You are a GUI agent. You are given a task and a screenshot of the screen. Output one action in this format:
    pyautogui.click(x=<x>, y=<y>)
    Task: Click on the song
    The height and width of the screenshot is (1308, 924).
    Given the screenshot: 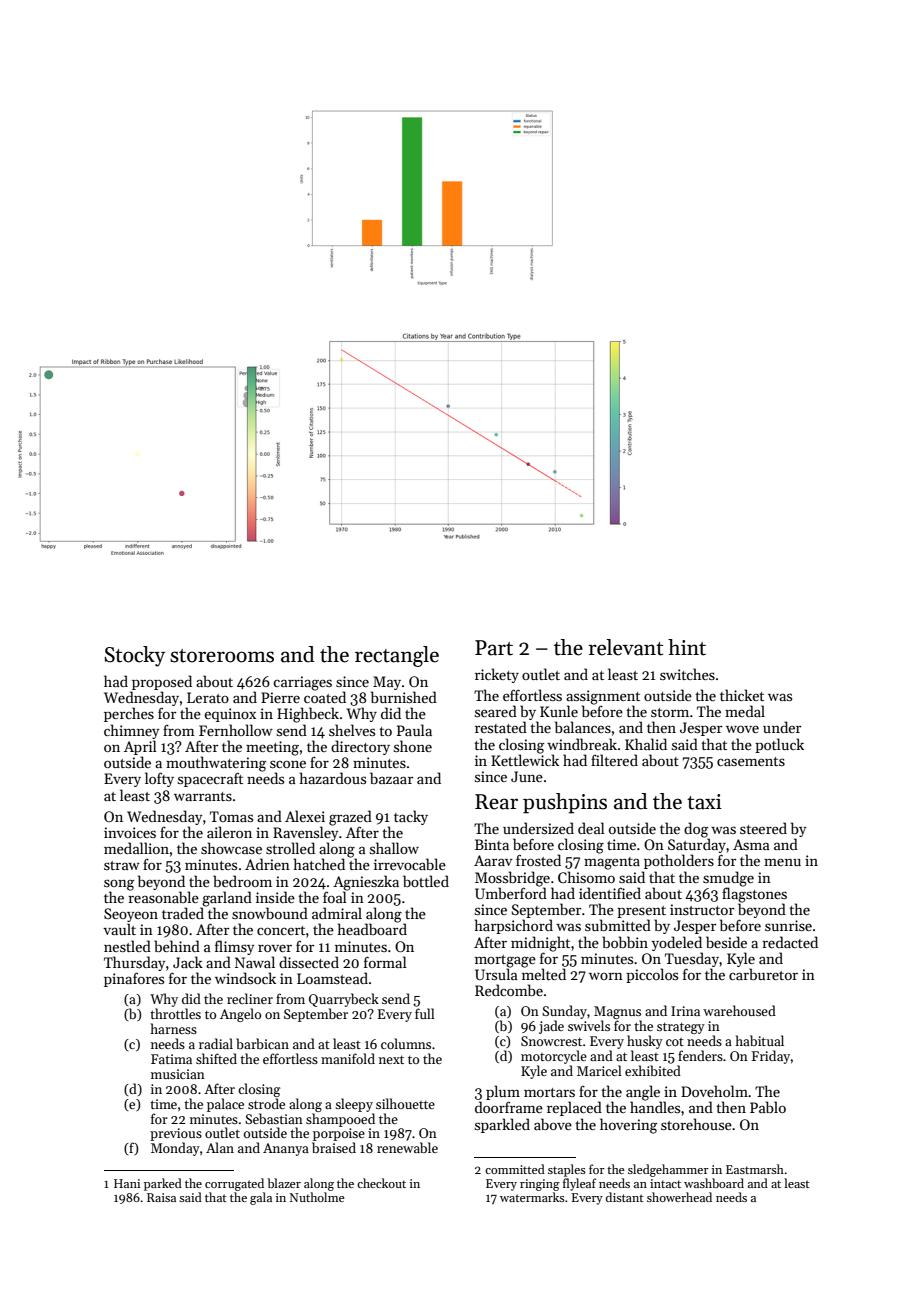 What is the action you would take?
    pyautogui.click(x=119, y=885)
